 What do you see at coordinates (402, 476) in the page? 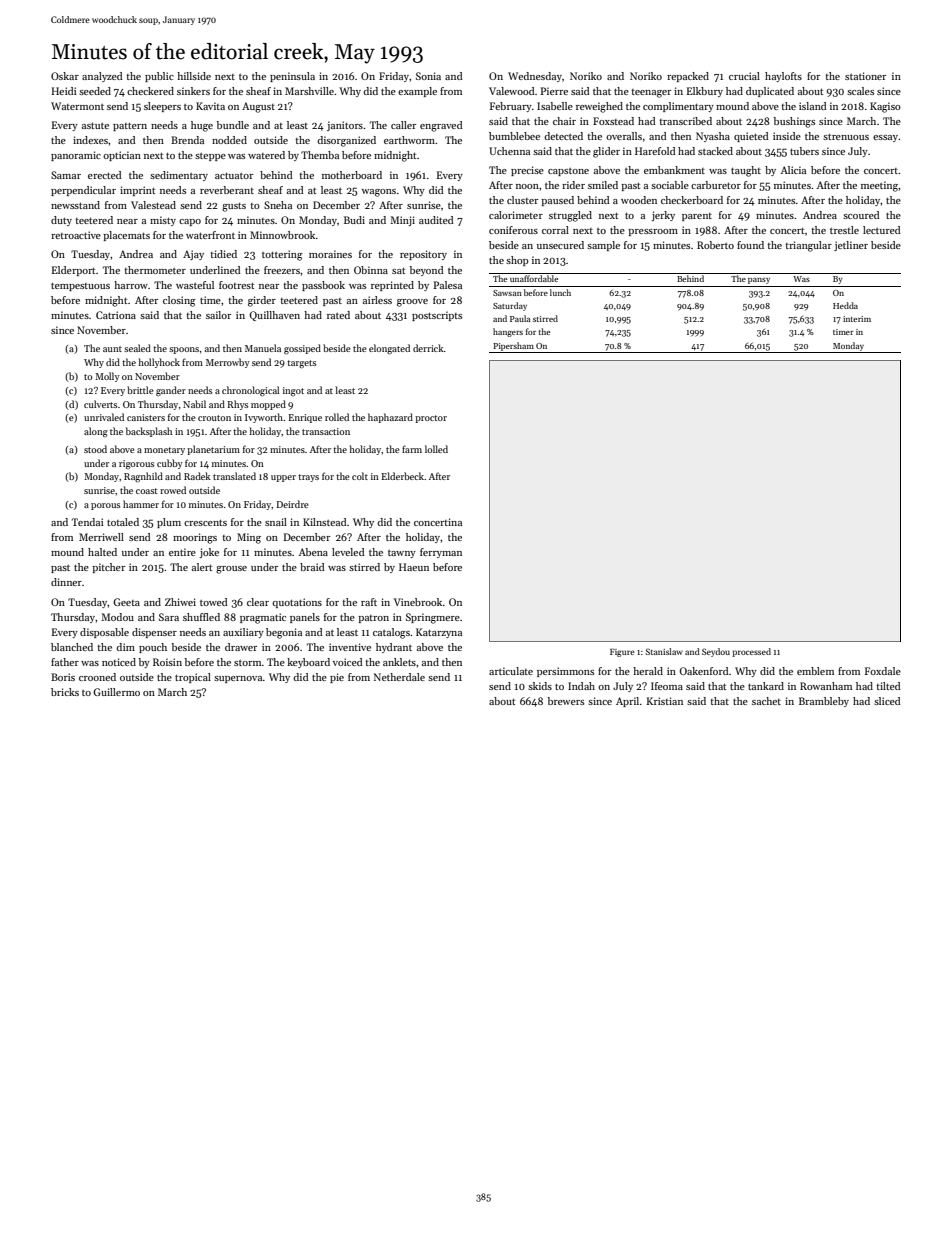
I see `Elderbeck` at bounding box center [402, 476].
